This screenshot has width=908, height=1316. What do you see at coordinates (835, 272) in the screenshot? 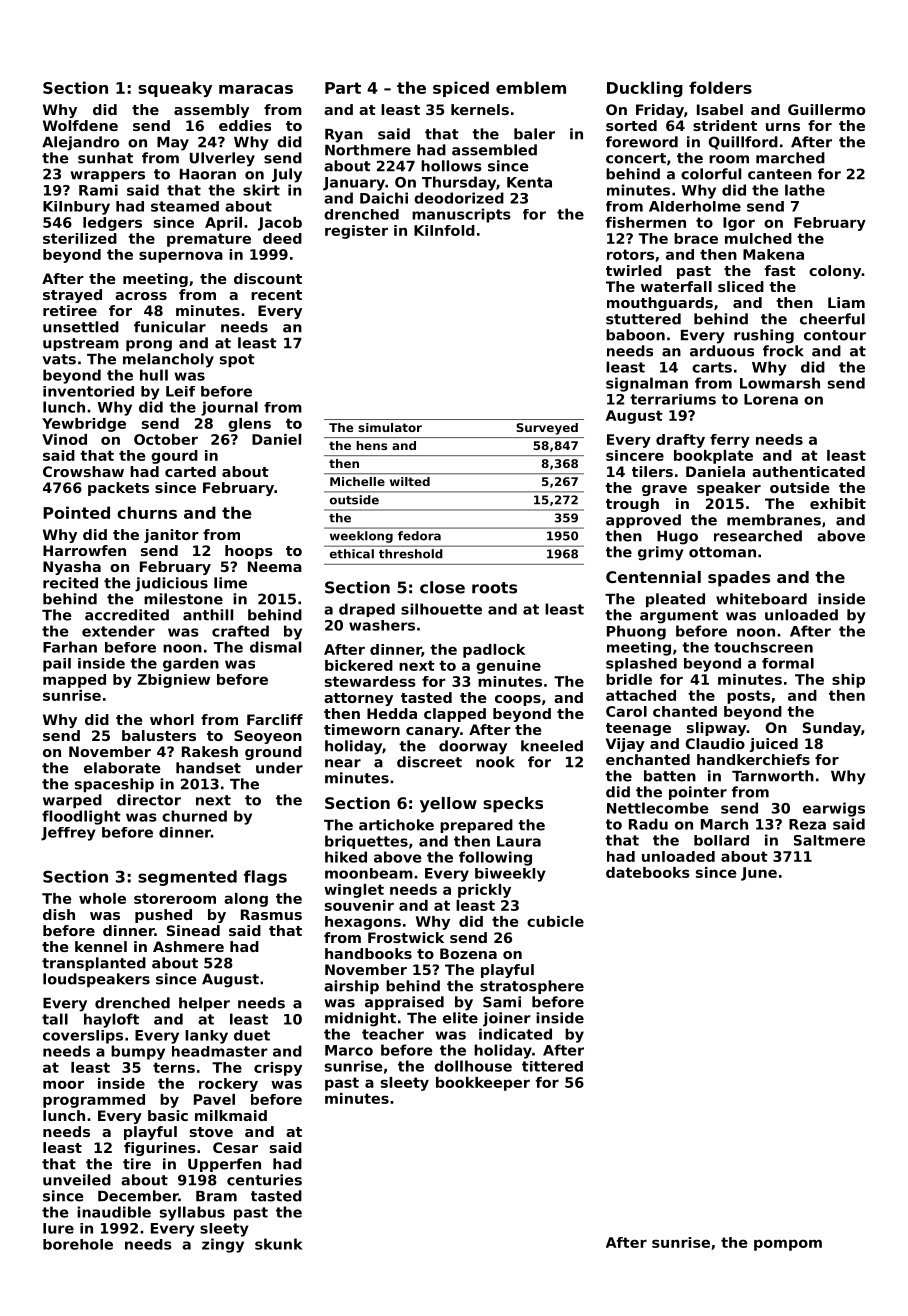
I see `colony` at bounding box center [835, 272].
